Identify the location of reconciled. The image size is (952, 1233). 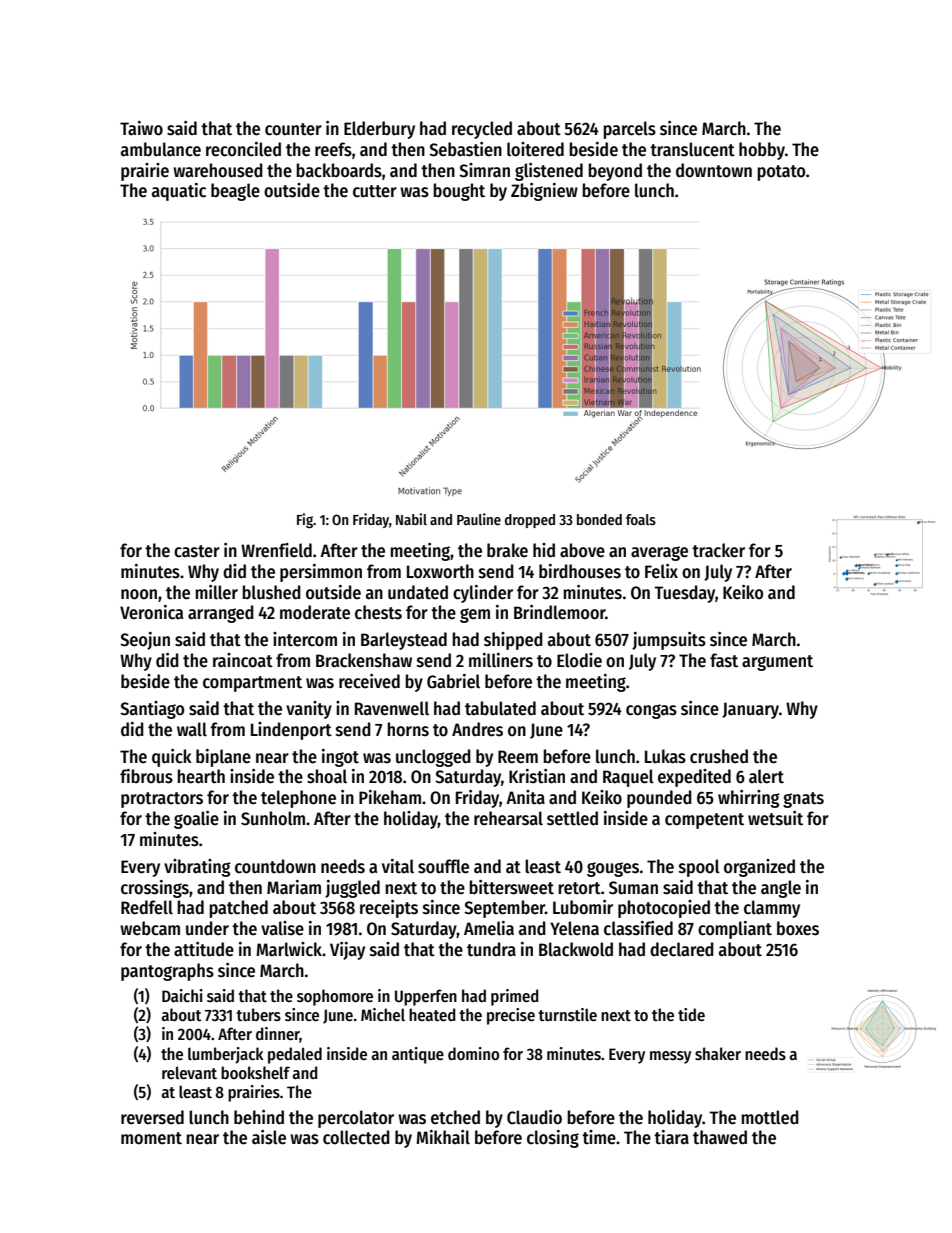
(243, 149).
